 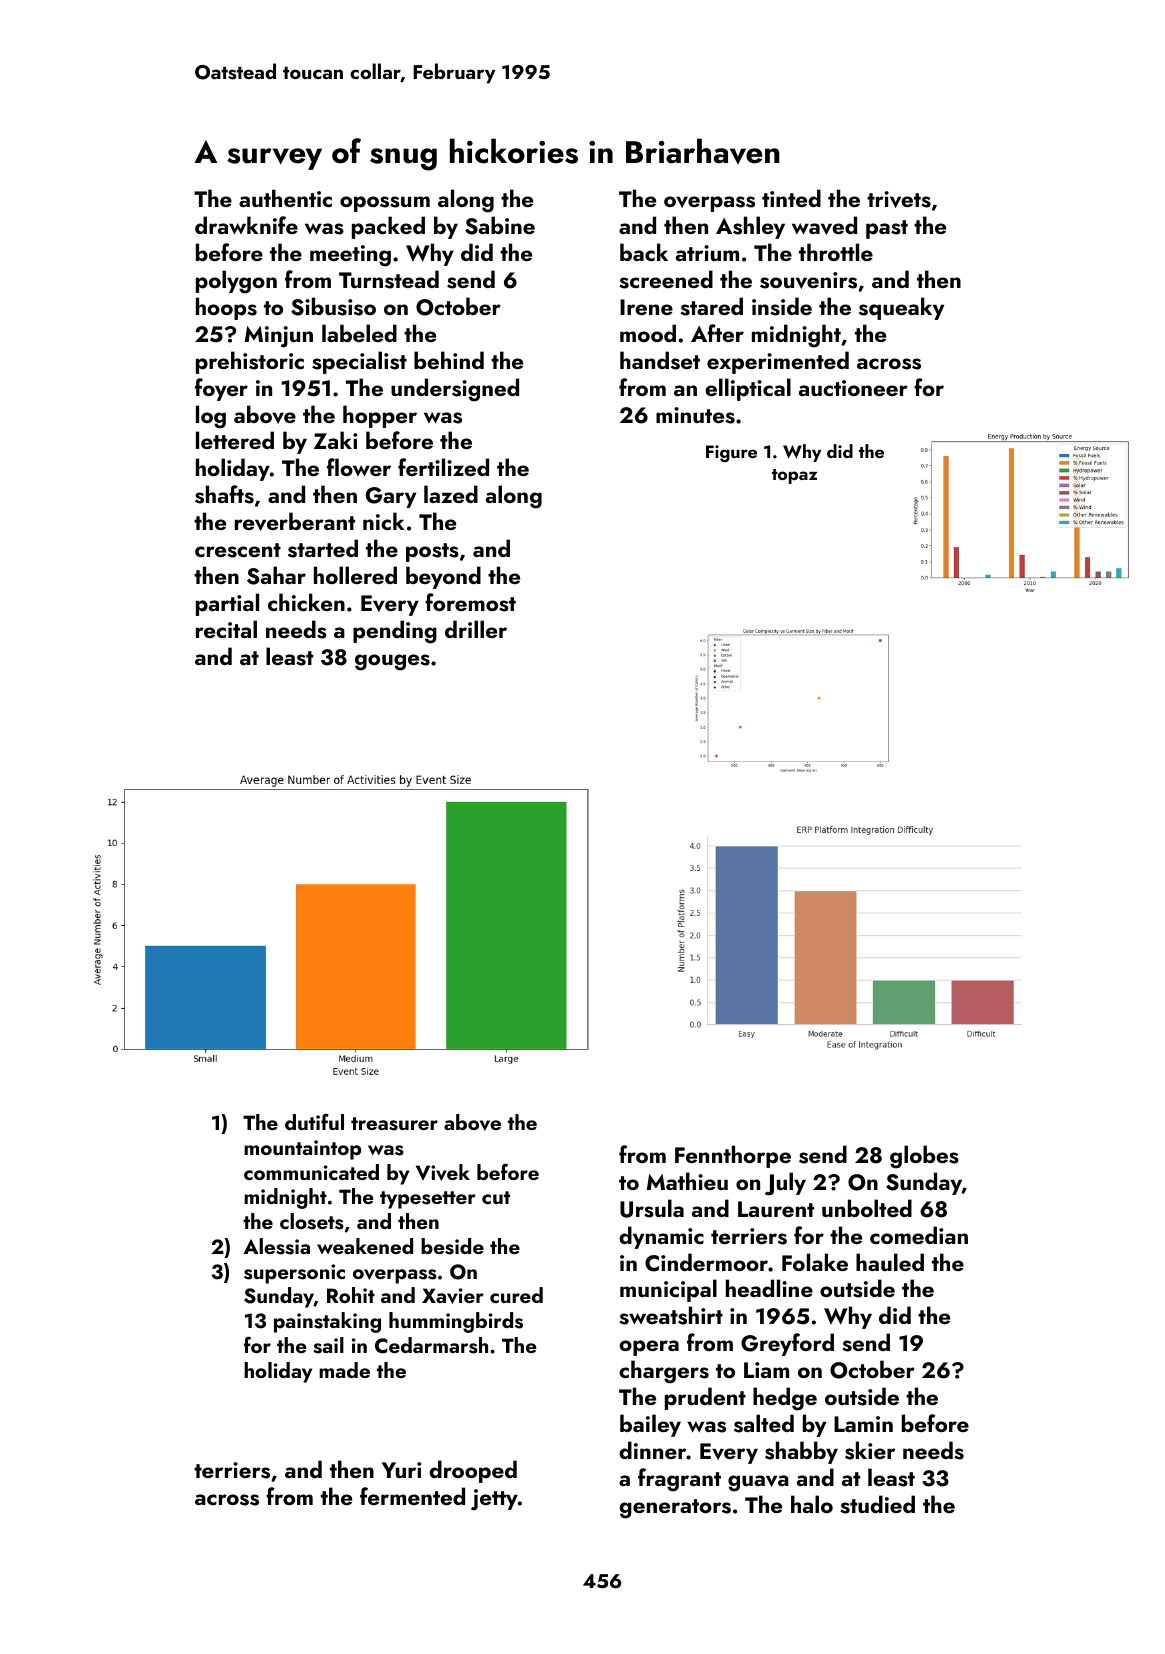 I want to click on topaz, so click(x=794, y=476).
